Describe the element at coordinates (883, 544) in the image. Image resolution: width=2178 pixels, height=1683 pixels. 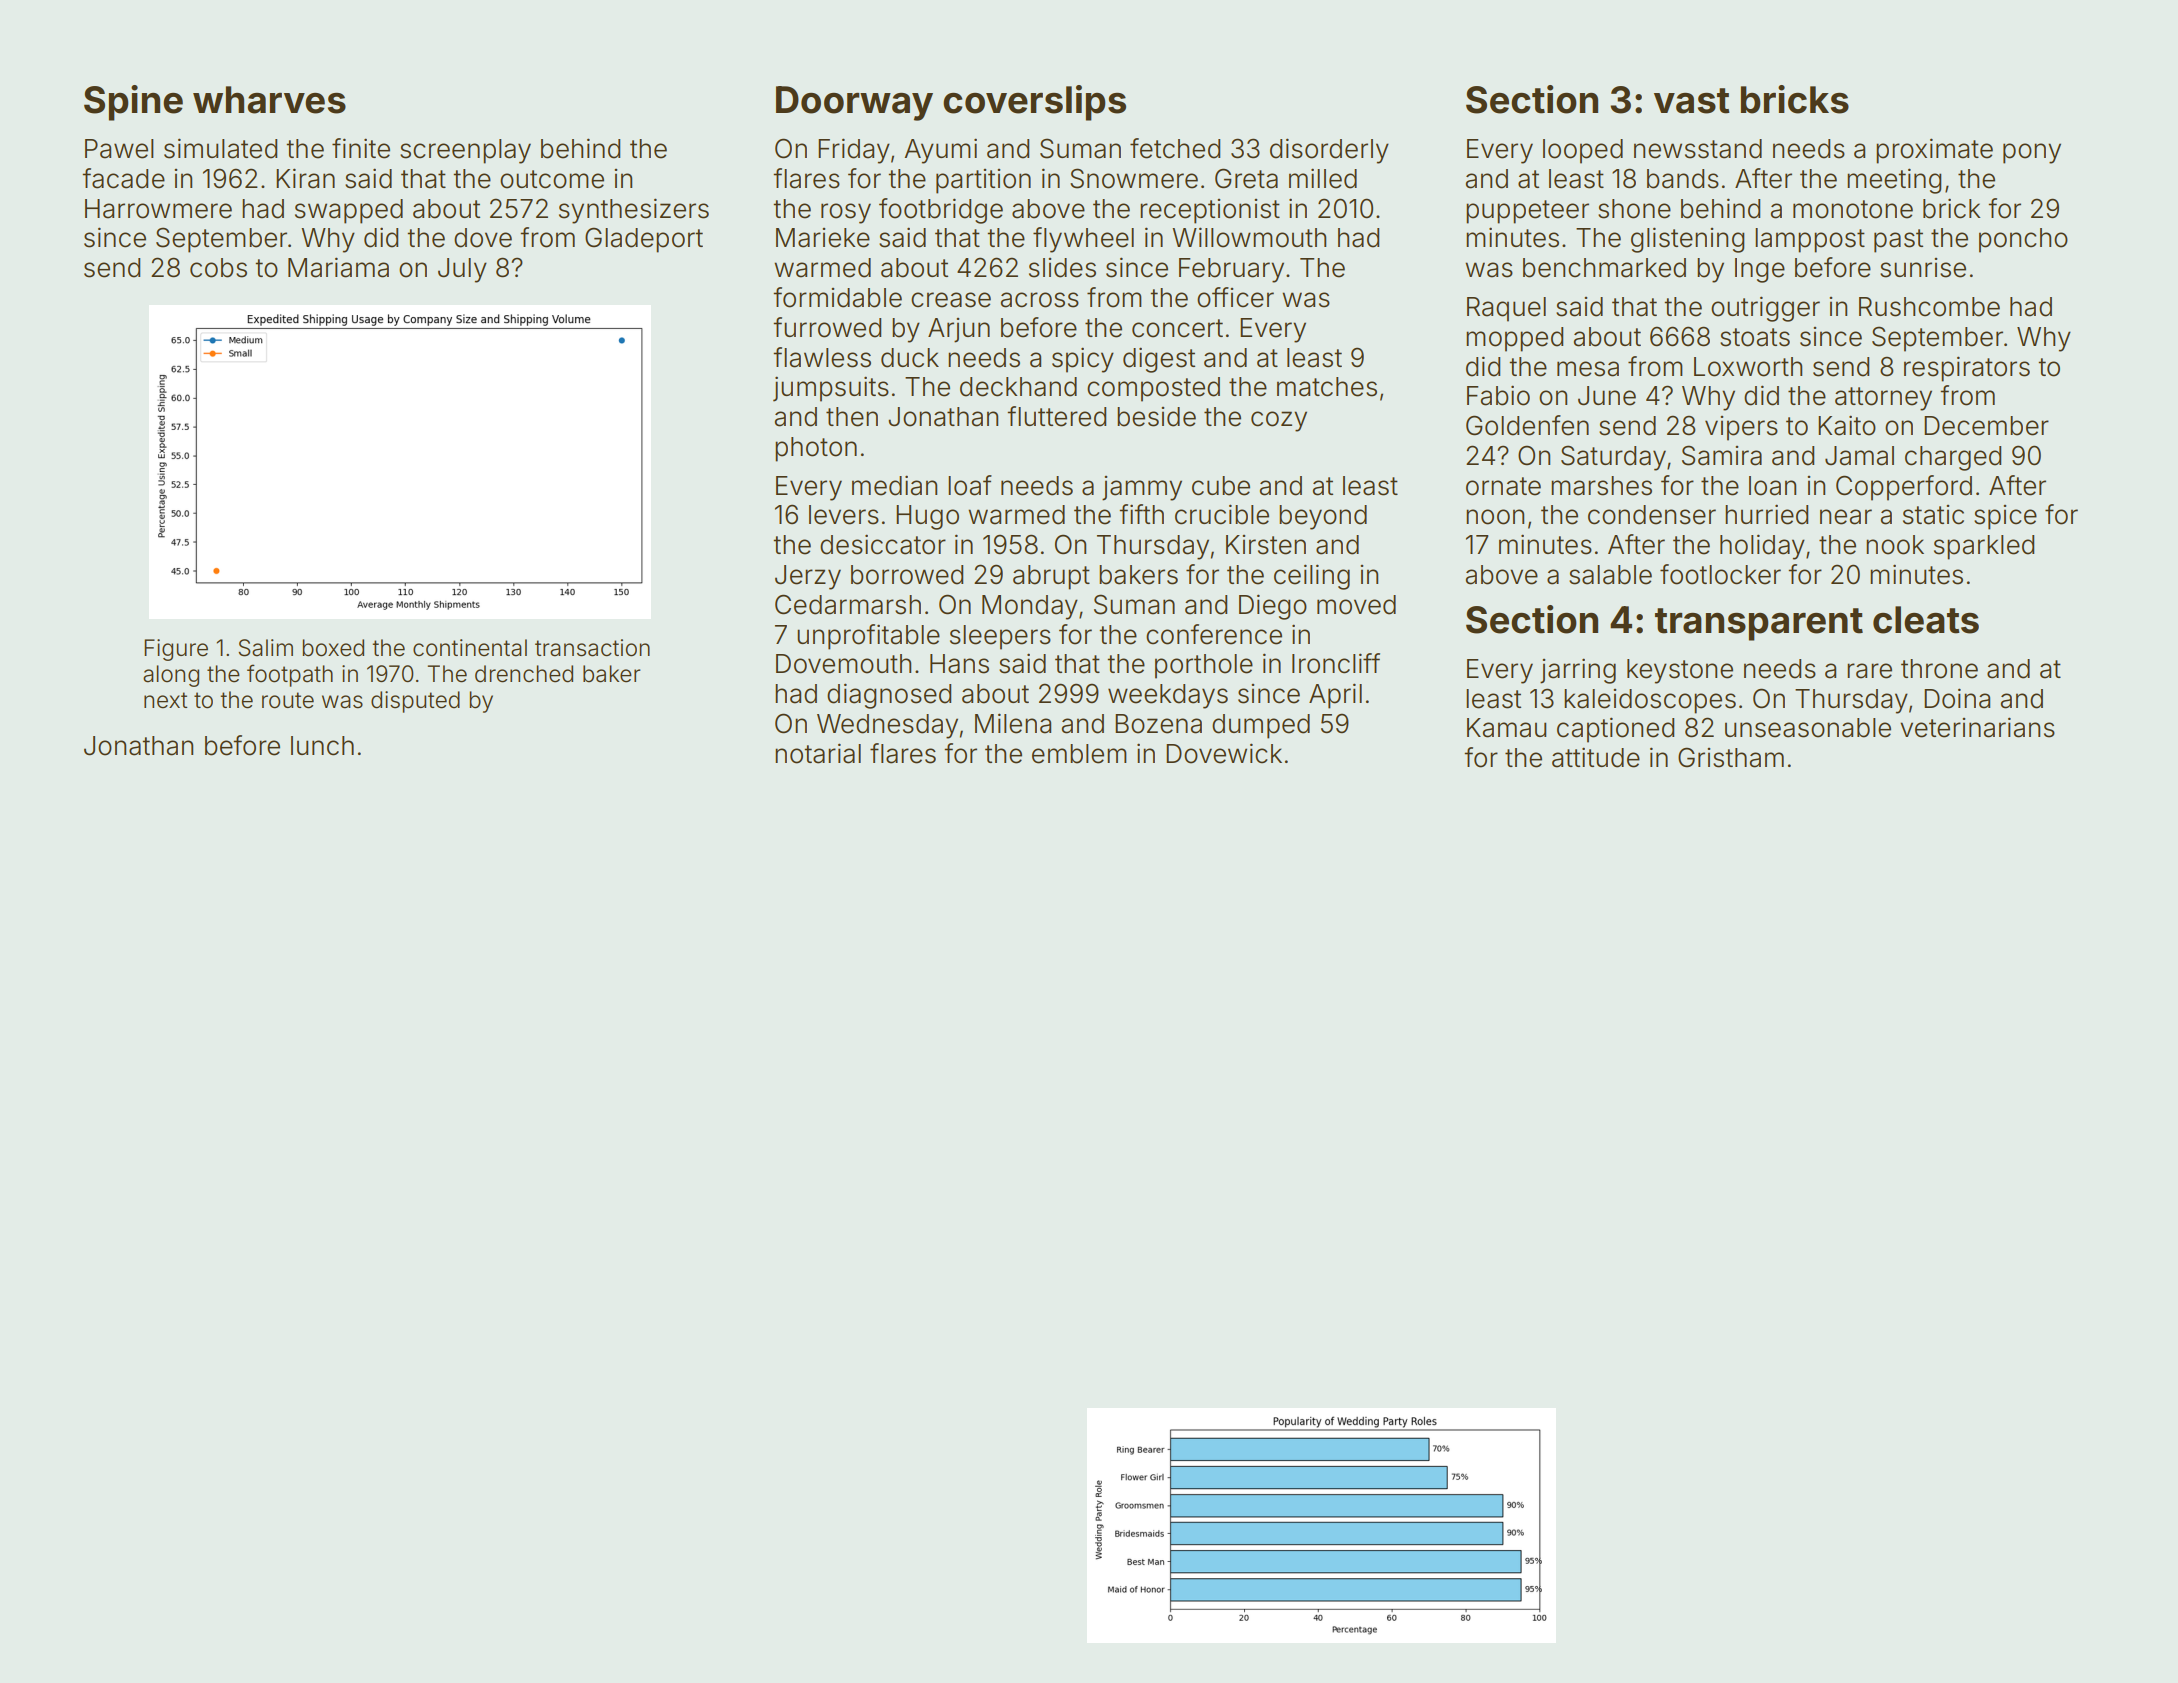
I see `desiccator` at that location.
